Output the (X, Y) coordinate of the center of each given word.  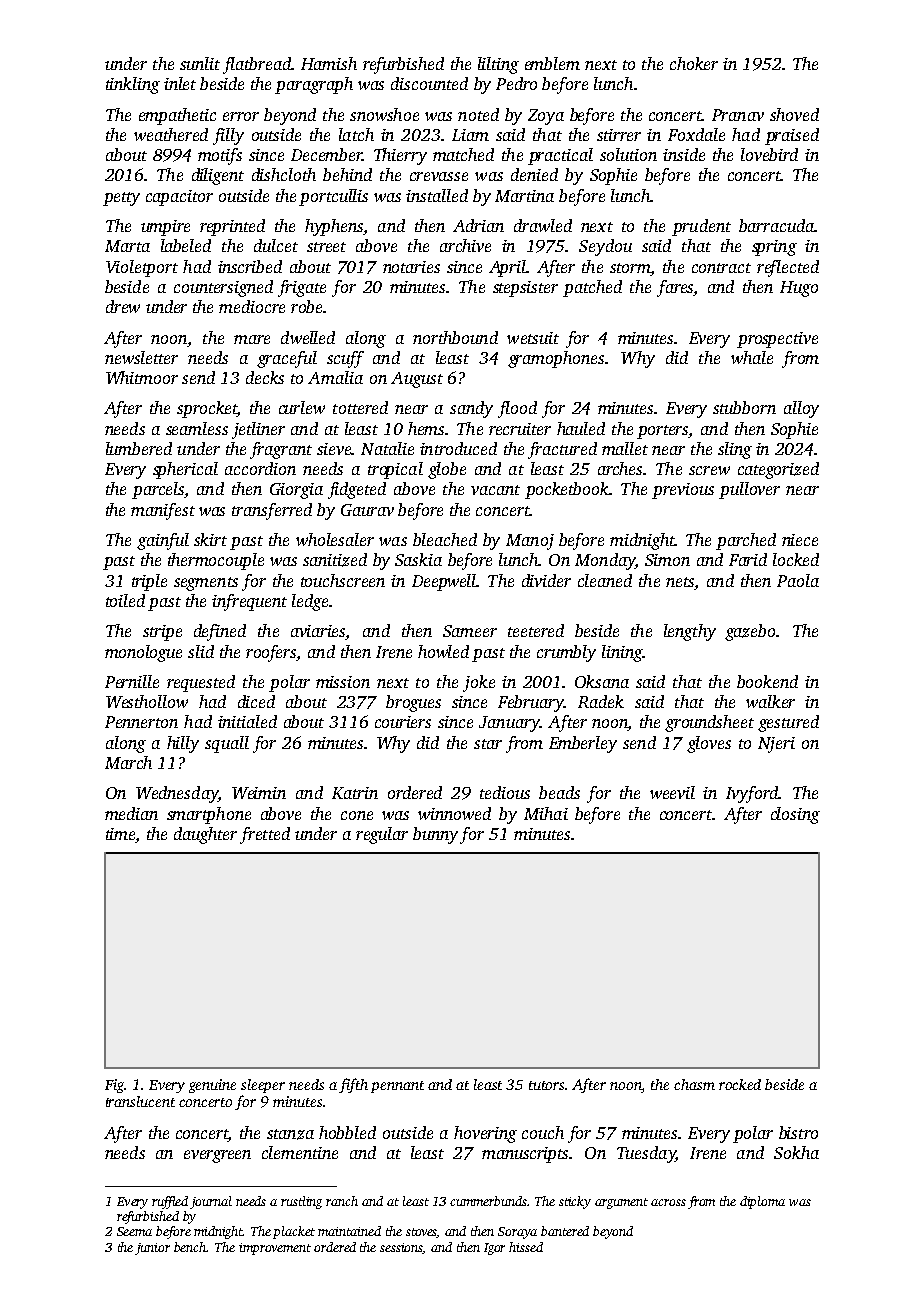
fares (675, 288)
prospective (777, 340)
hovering (485, 1134)
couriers (403, 722)
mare (252, 339)
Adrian (478, 225)
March (128, 762)
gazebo (750, 632)
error (241, 116)
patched (592, 288)
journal (211, 1202)
